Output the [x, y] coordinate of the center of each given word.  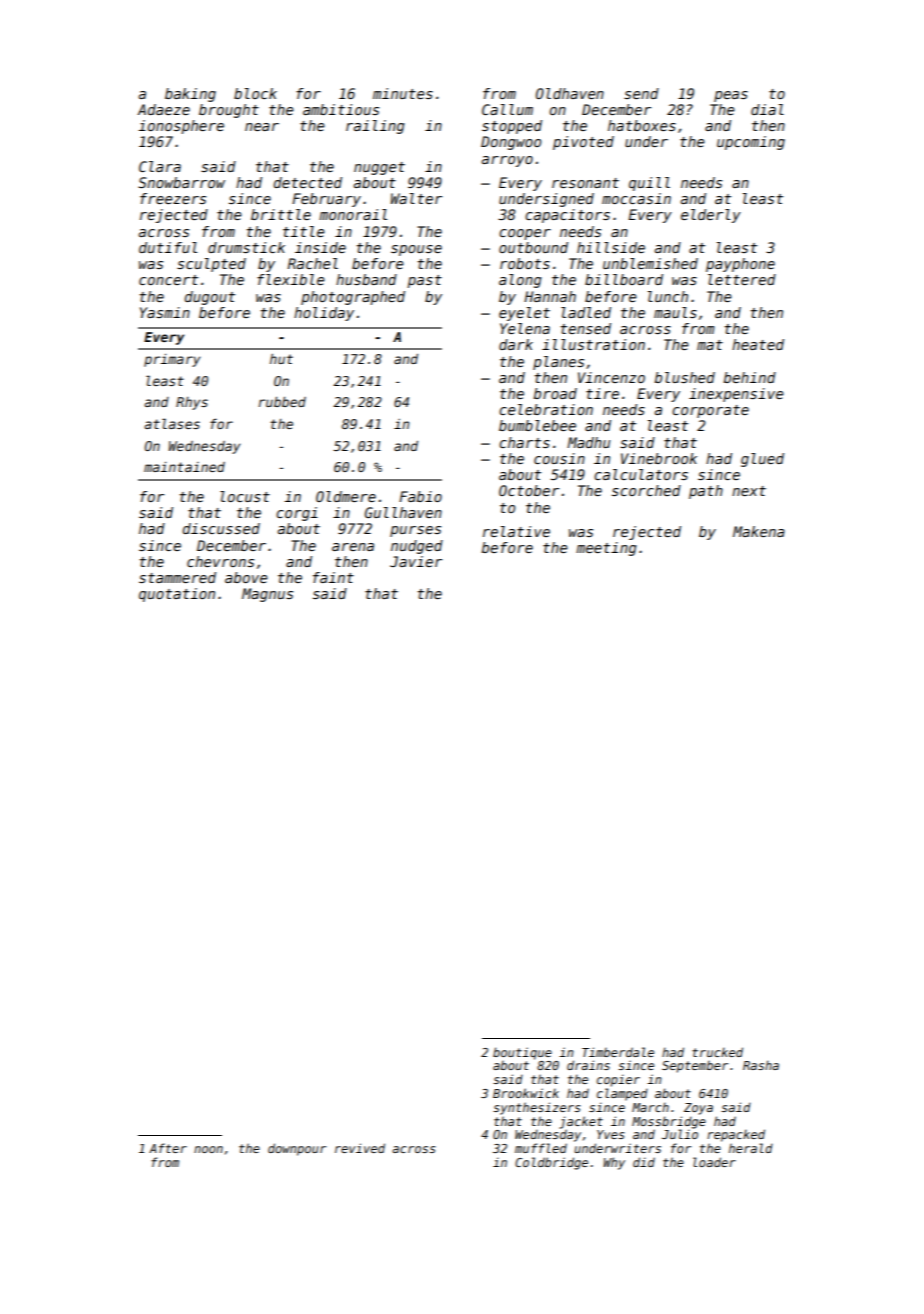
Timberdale [618, 1052]
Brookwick [526, 1093]
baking [190, 95]
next [749, 491]
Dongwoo [511, 143]
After [168, 1148]
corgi [297, 514]
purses [415, 531]
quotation [177, 595]
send [641, 93]
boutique [522, 1053]
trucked [717, 1052]
